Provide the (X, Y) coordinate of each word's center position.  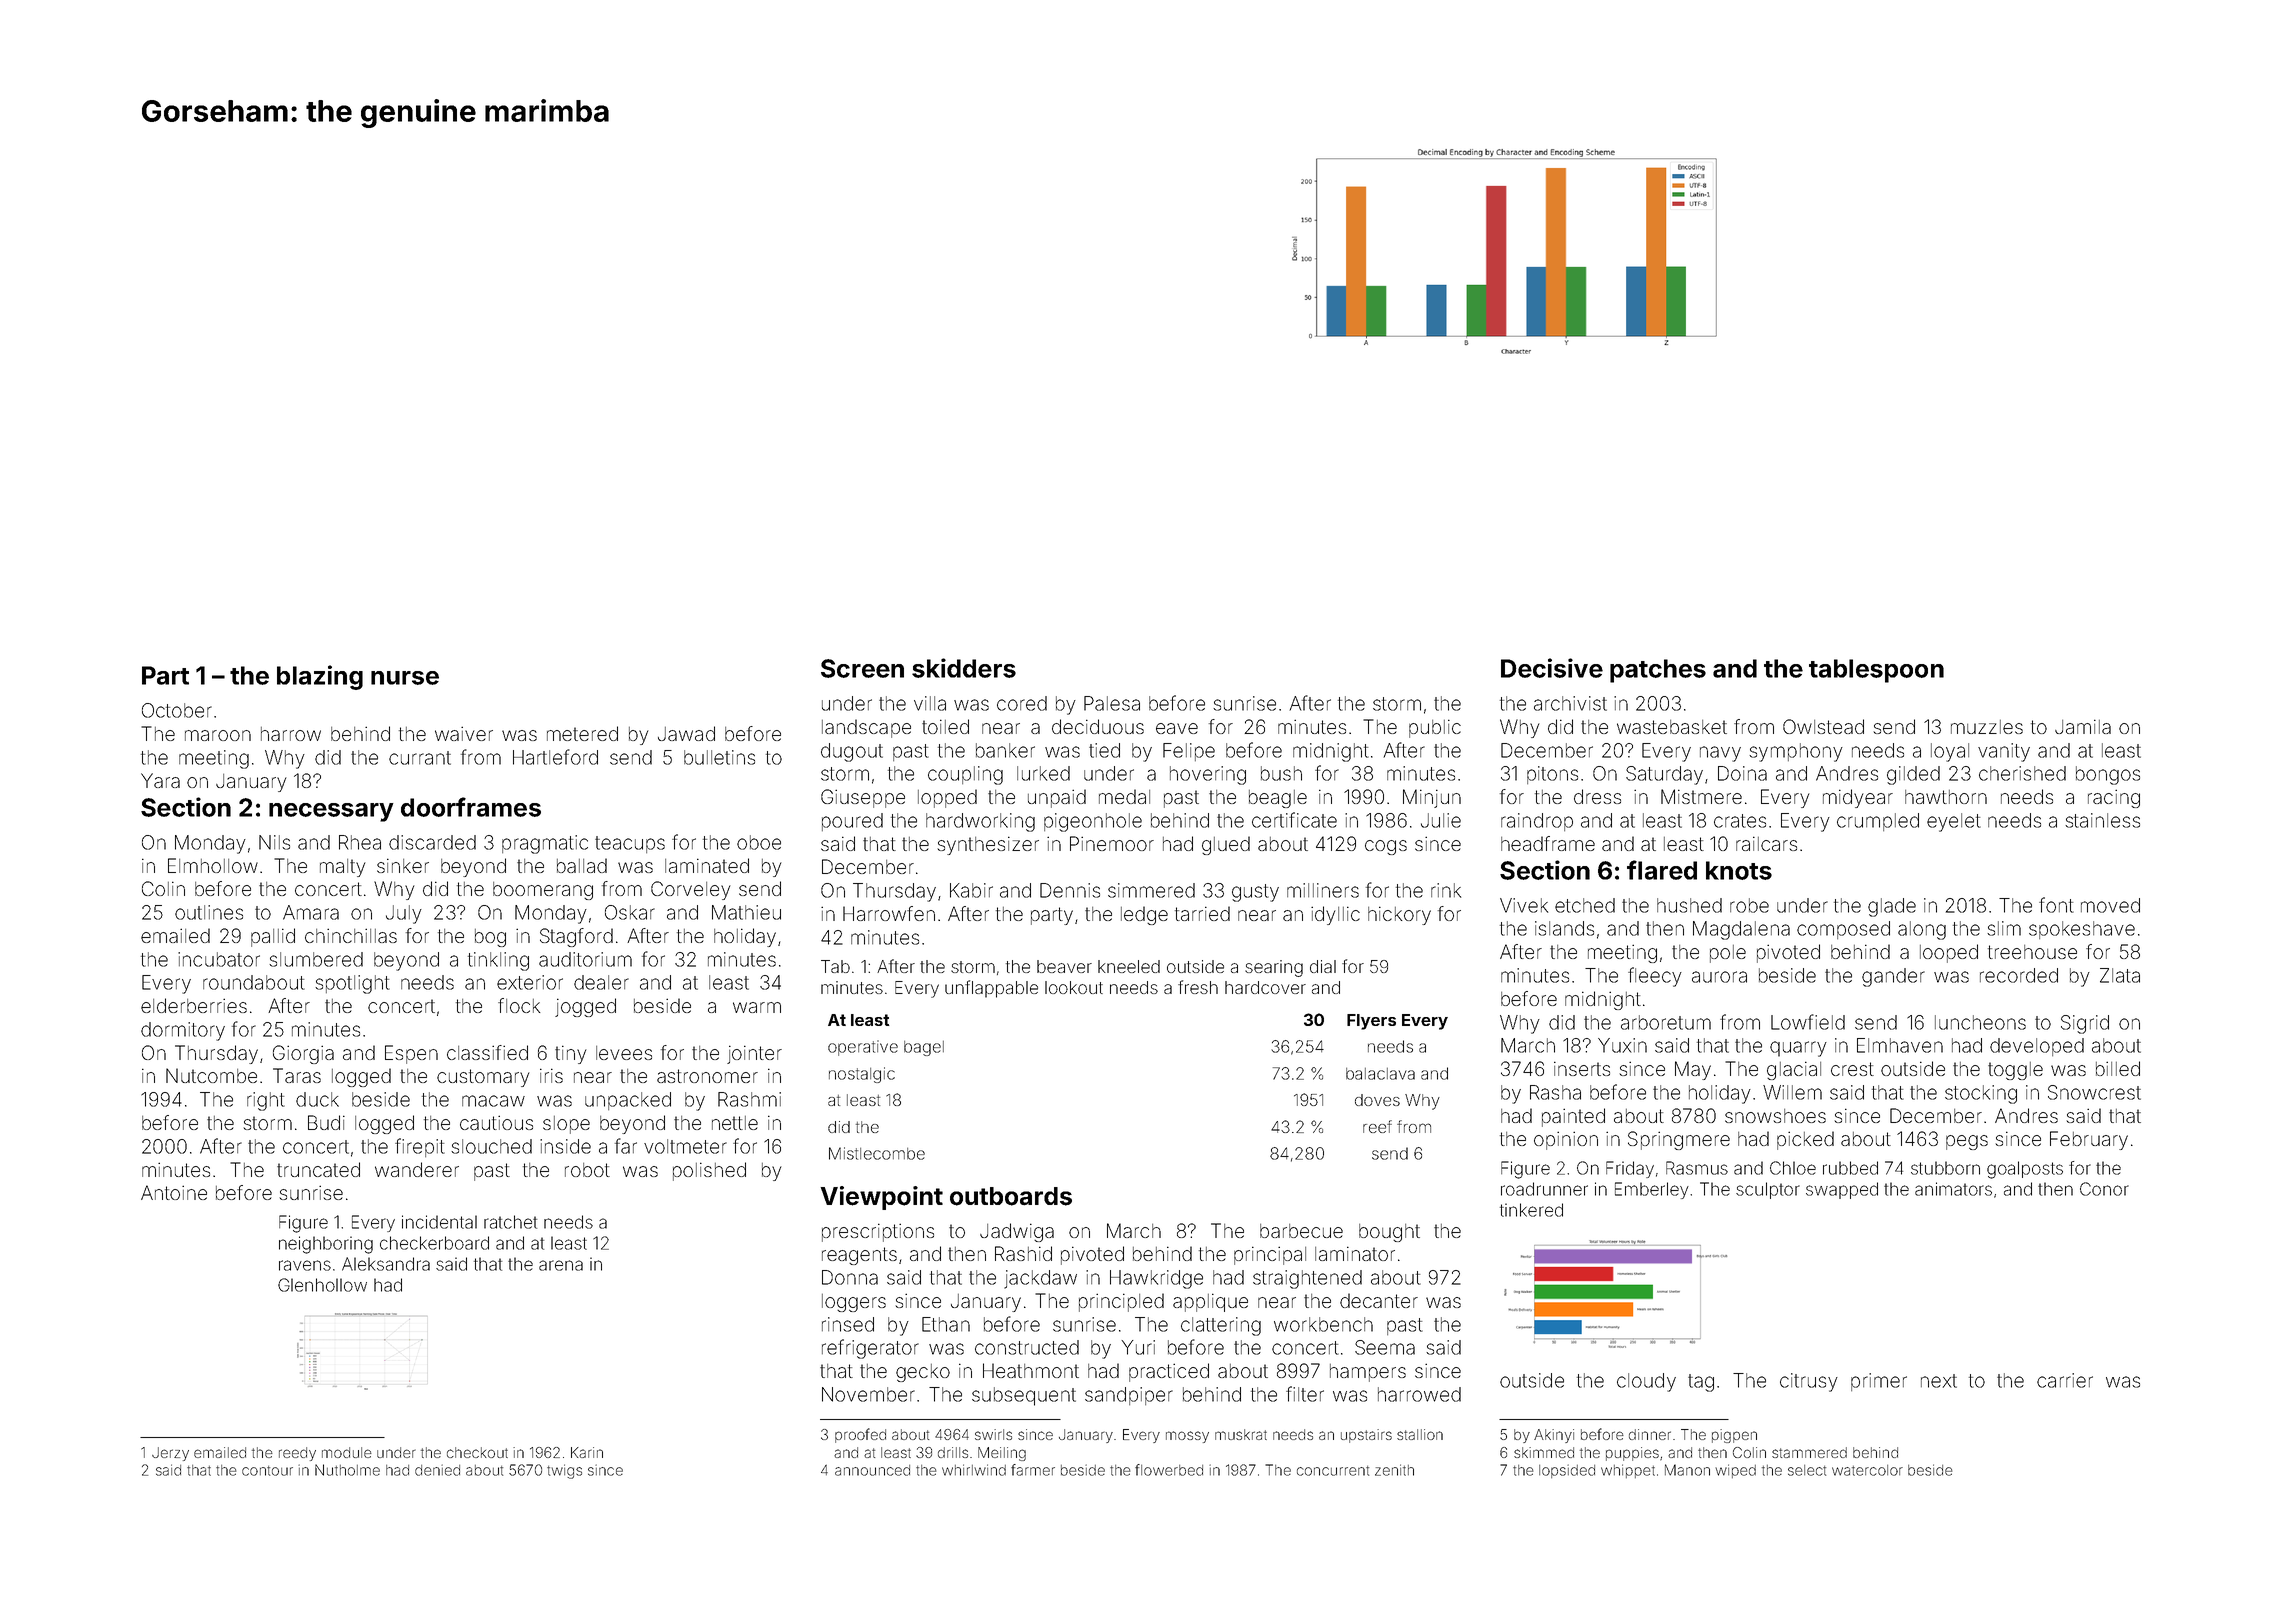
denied (437, 1470)
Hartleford (555, 757)
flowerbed (1169, 1470)
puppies (1632, 1454)
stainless (2102, 820)
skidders (964, 668)
